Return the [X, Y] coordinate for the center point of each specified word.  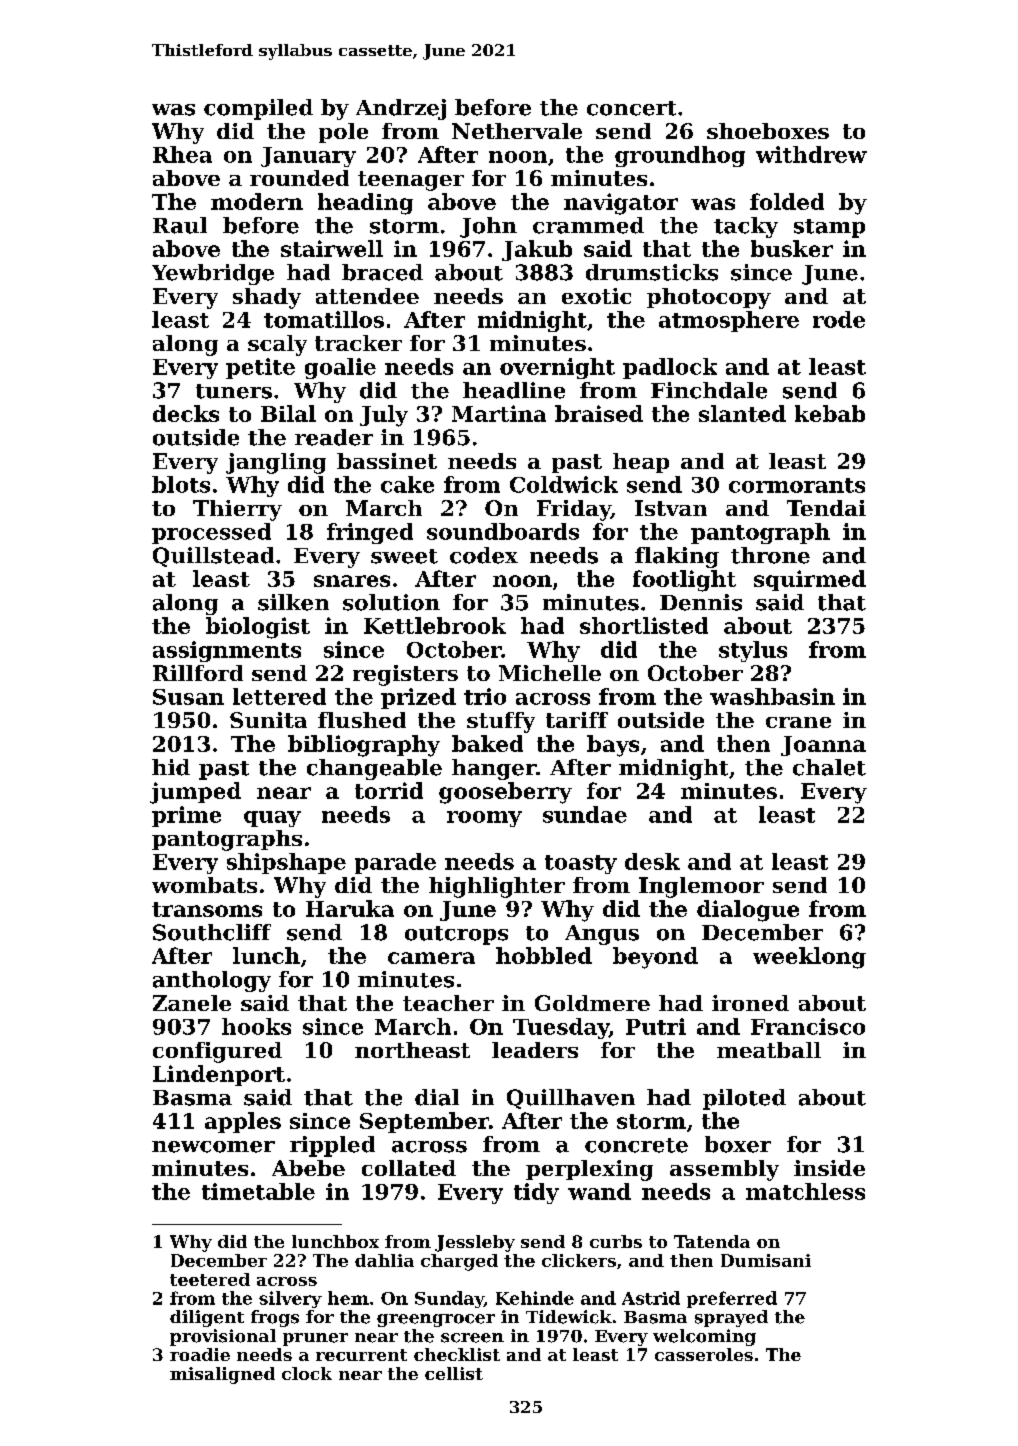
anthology [212, 981]
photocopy [709, 298]
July [384, 416]
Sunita [268, 720]
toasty [581, 864]
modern [257, 201]
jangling [276, 463]
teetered [210, 1279]
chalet [829, 767]
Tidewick [569, 1317]
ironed [750, 1003]
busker [792, 248]
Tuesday [561, 1028]
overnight [557, 368]
